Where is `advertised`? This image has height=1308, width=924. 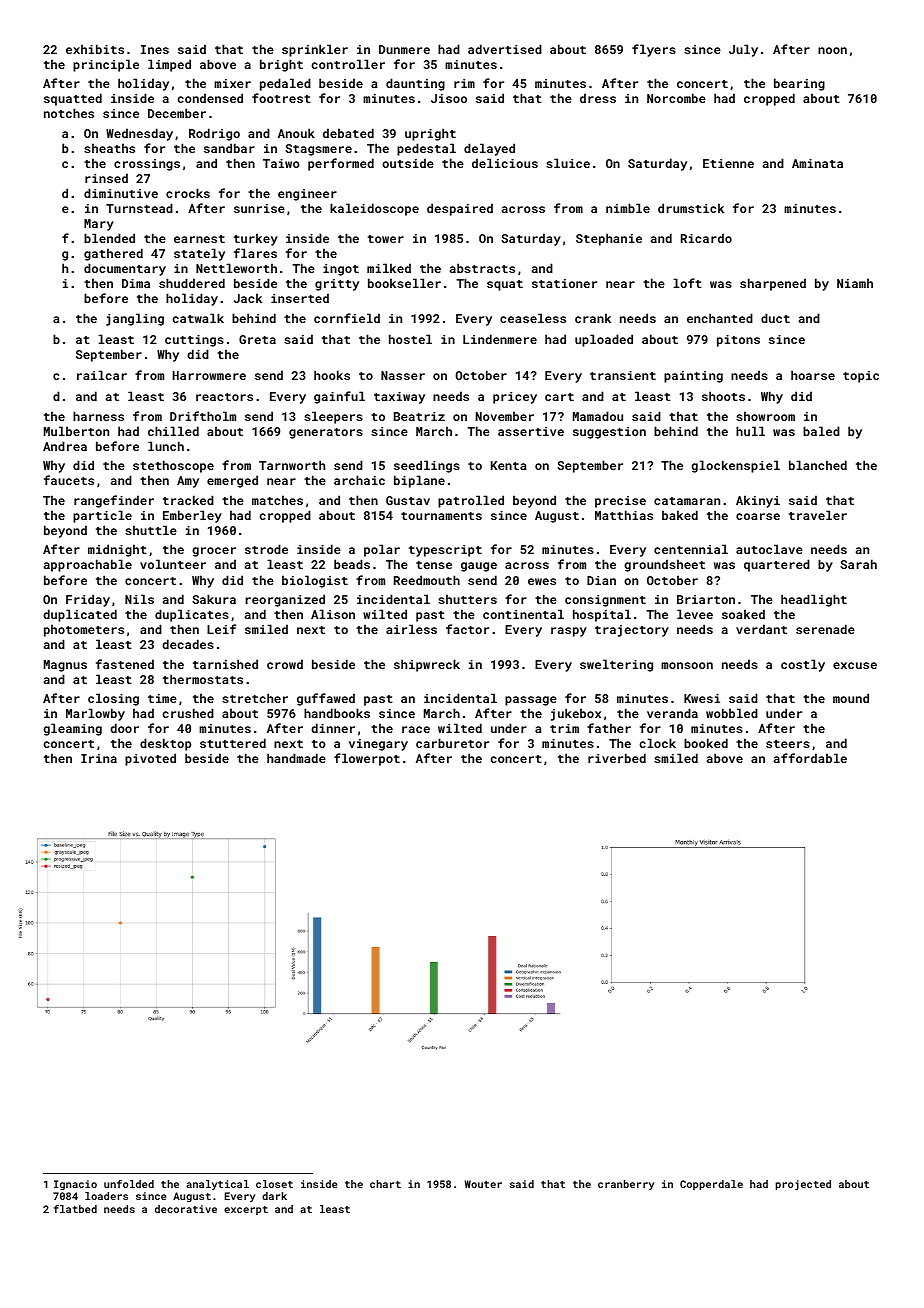
advertised is located at coordinates (505, 49).
